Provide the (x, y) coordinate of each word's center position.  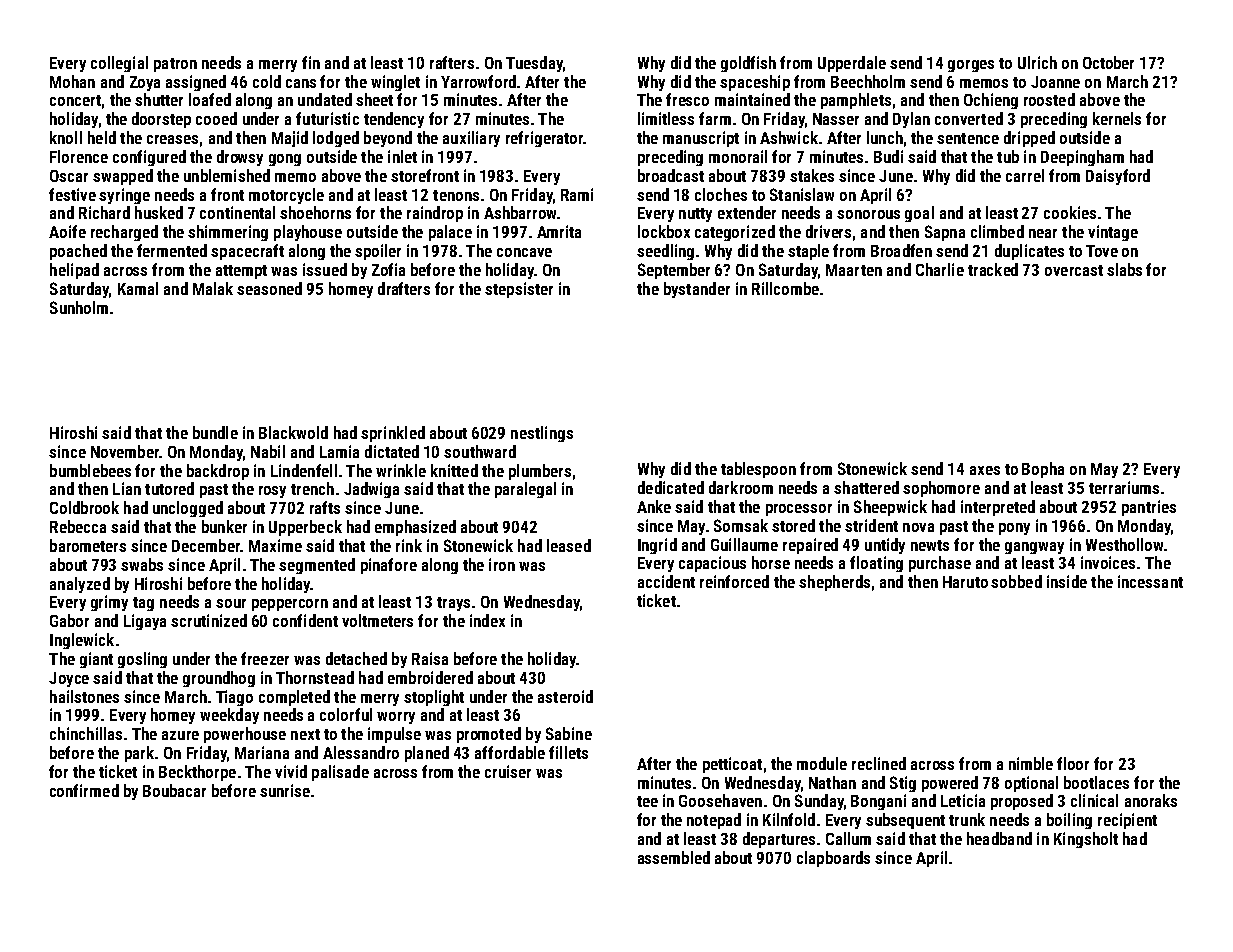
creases (172, 139)
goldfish (748, 64)
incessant (1150, 581)
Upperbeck (305, 528)
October (1108, 62)
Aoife (67, 231)
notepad (714, 821)
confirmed (84, 790)
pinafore (389, 566)
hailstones (84, 696)
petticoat (732, 765)
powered (950, 784)
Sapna (945, 233)
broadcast (671, 175)
